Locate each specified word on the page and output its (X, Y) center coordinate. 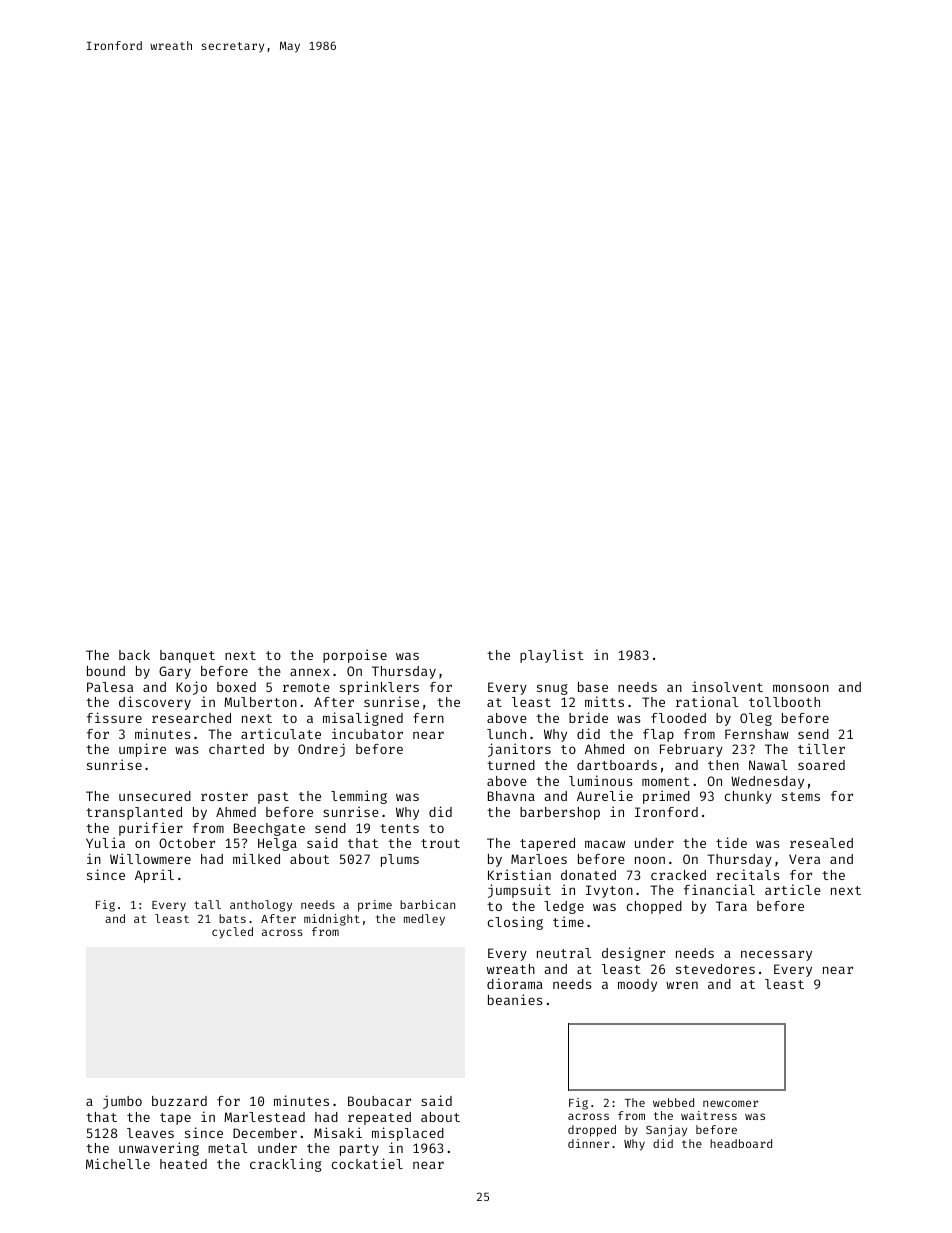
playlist (552, 656)
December (265, 1133)
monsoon (801, 688)
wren (682, 985)
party (359, 1150)
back (134, 655)
